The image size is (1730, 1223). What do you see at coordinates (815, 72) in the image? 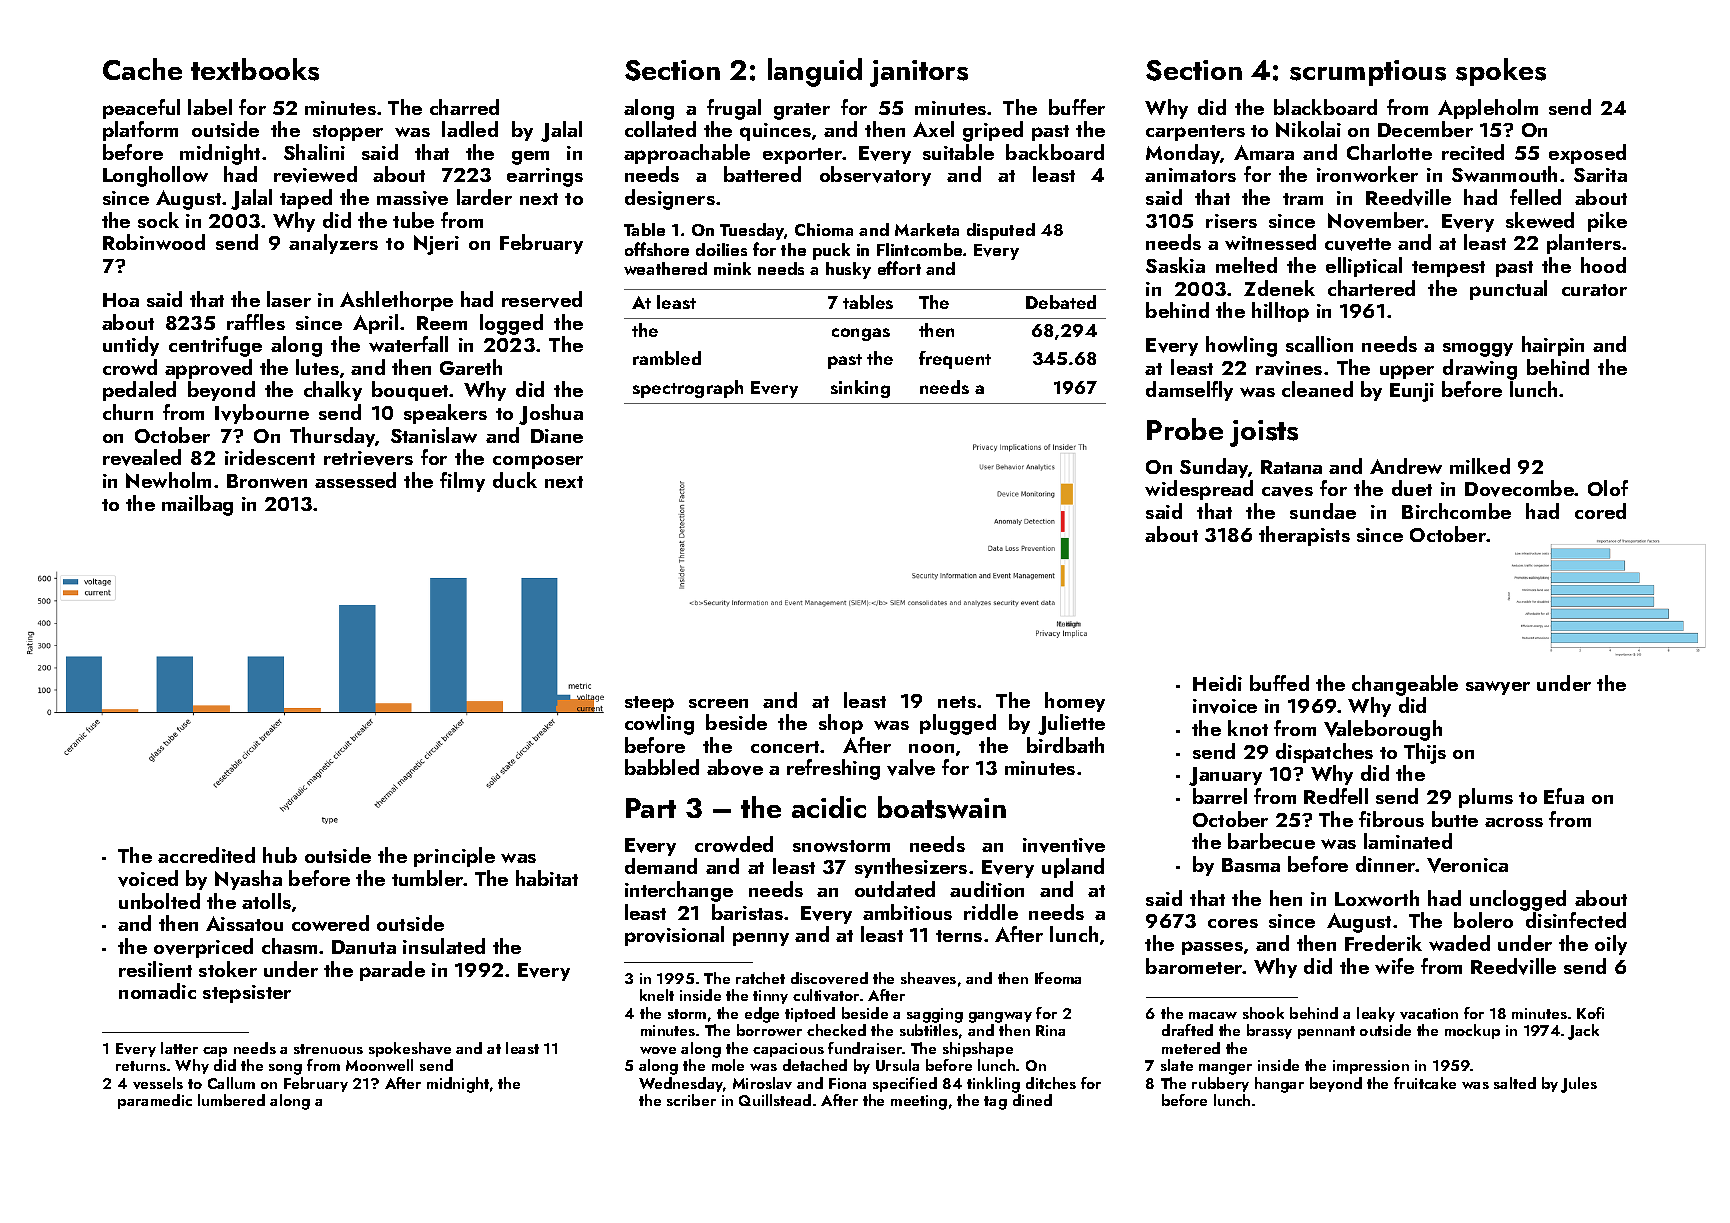
I see `languid` at bounding box center [815, 72].
